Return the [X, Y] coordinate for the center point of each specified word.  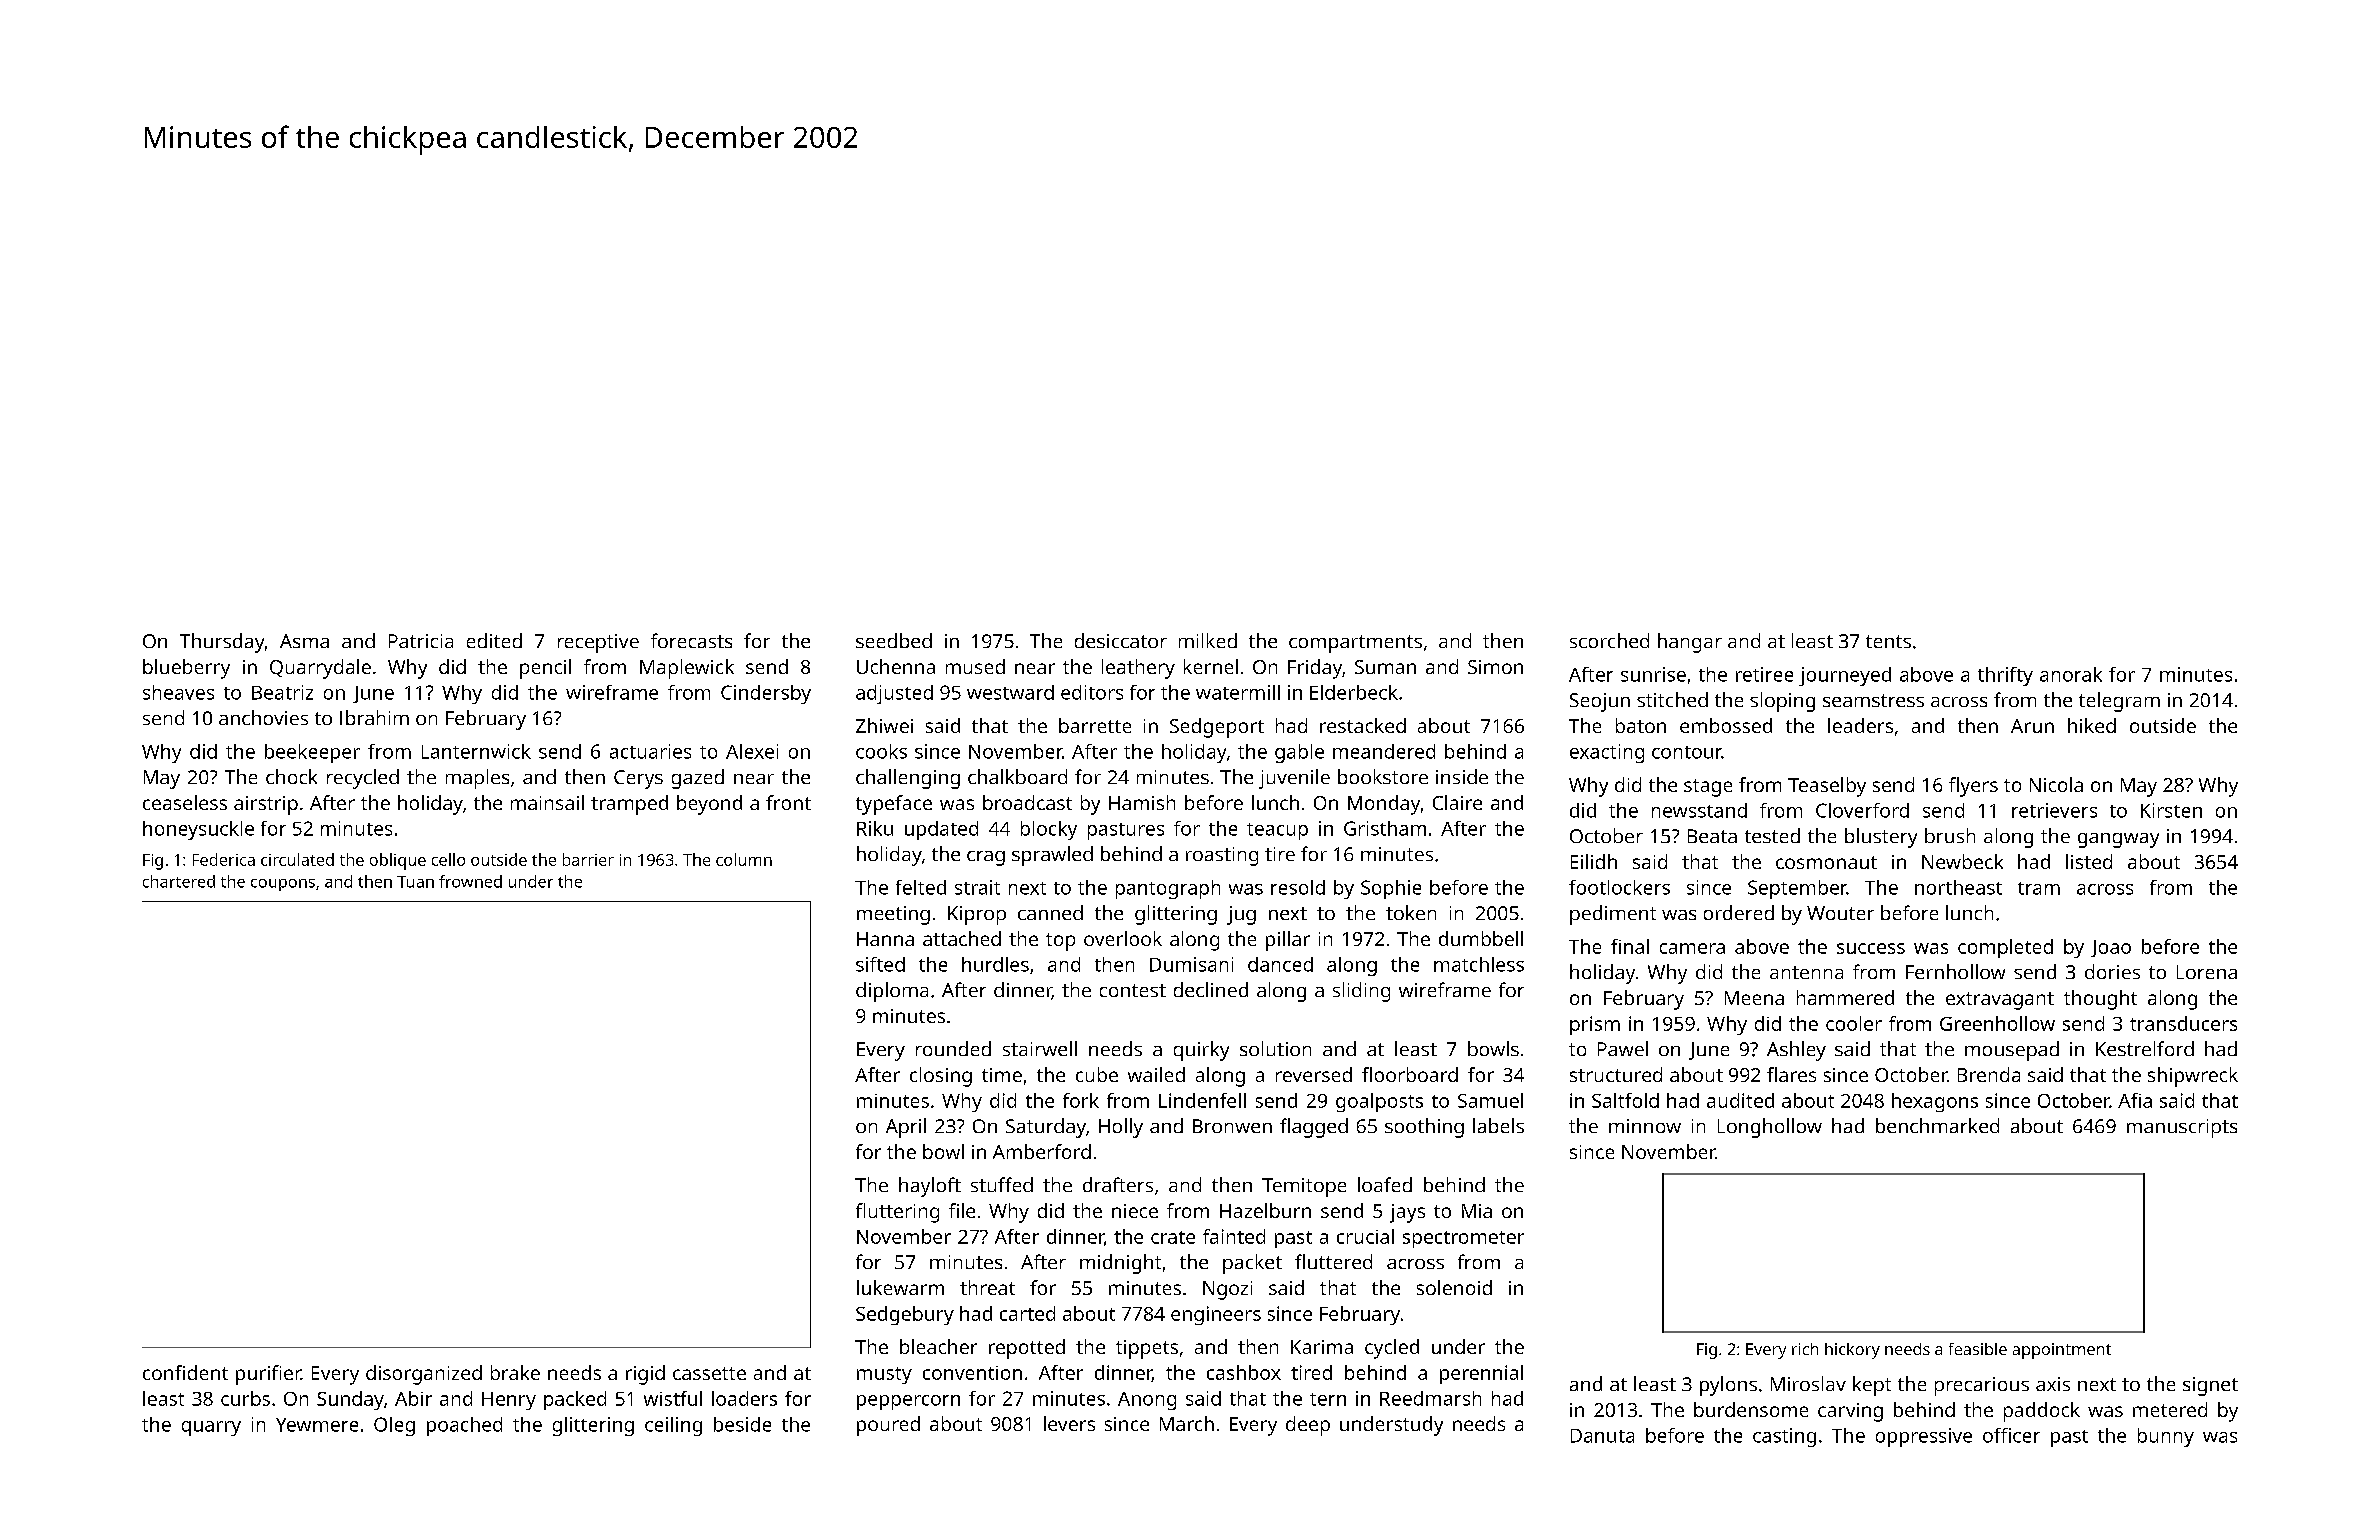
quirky [1201, 1051]
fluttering [897, 1213]
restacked [1363, 725]
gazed [698, 779]
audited [1740, 1100]
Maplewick [687, 669]
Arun [2032, 726]
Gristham [1385, 828]
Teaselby [1827, 787]
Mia [1477, 1211]
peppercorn [908, 1402]
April [906, 1128]
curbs [245, 1398]
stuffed [1002, 1184]
